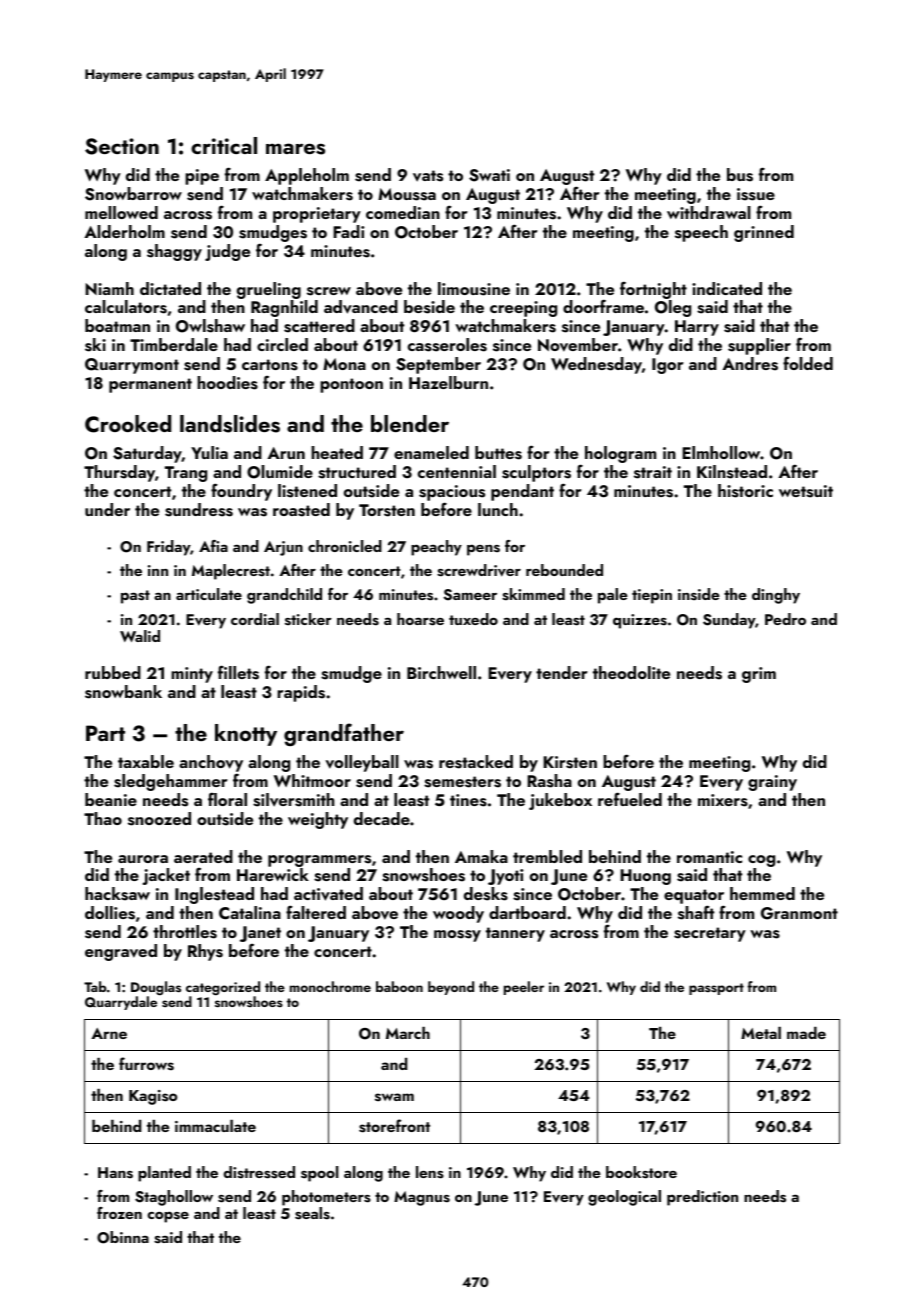 The image size is (924, 1314). Describe the element at coordinates (709, 212) in the screenshot. I see `withdrawal` at that location.
